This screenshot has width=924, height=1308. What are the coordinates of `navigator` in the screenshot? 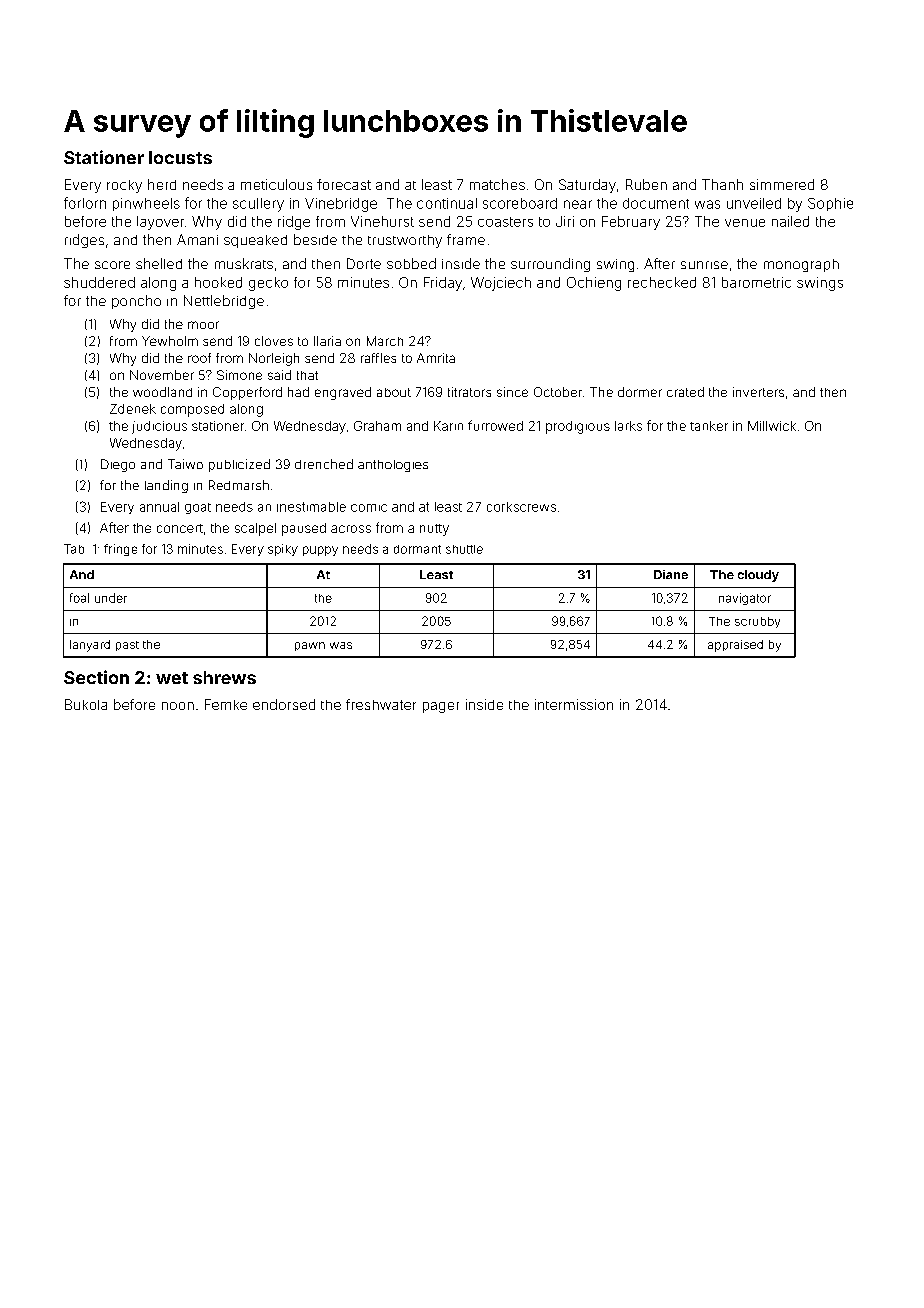 It's located at (745, 599).
